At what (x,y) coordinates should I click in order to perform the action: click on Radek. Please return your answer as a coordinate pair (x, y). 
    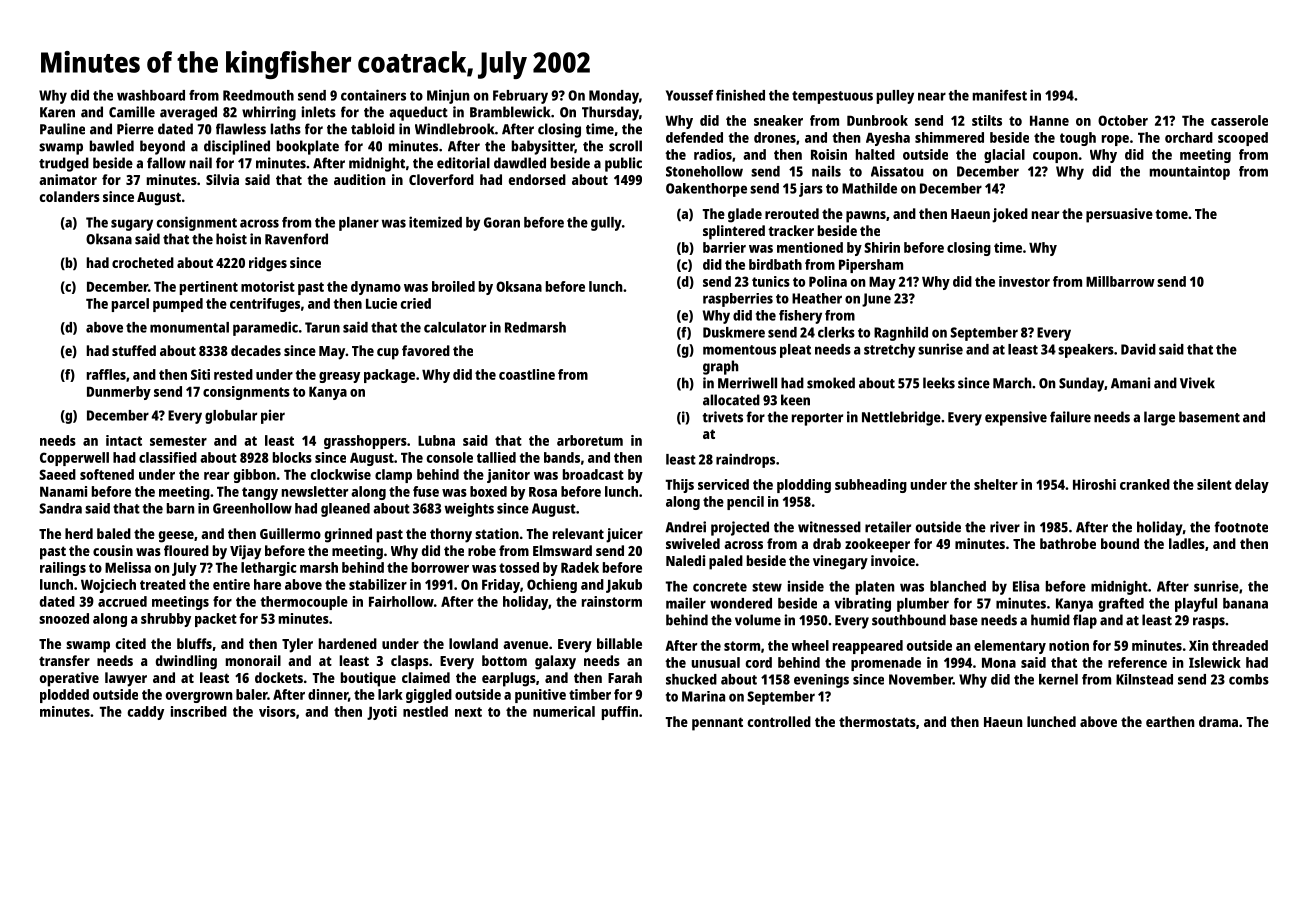
    Looking at the image, I should click on (580, 567).
